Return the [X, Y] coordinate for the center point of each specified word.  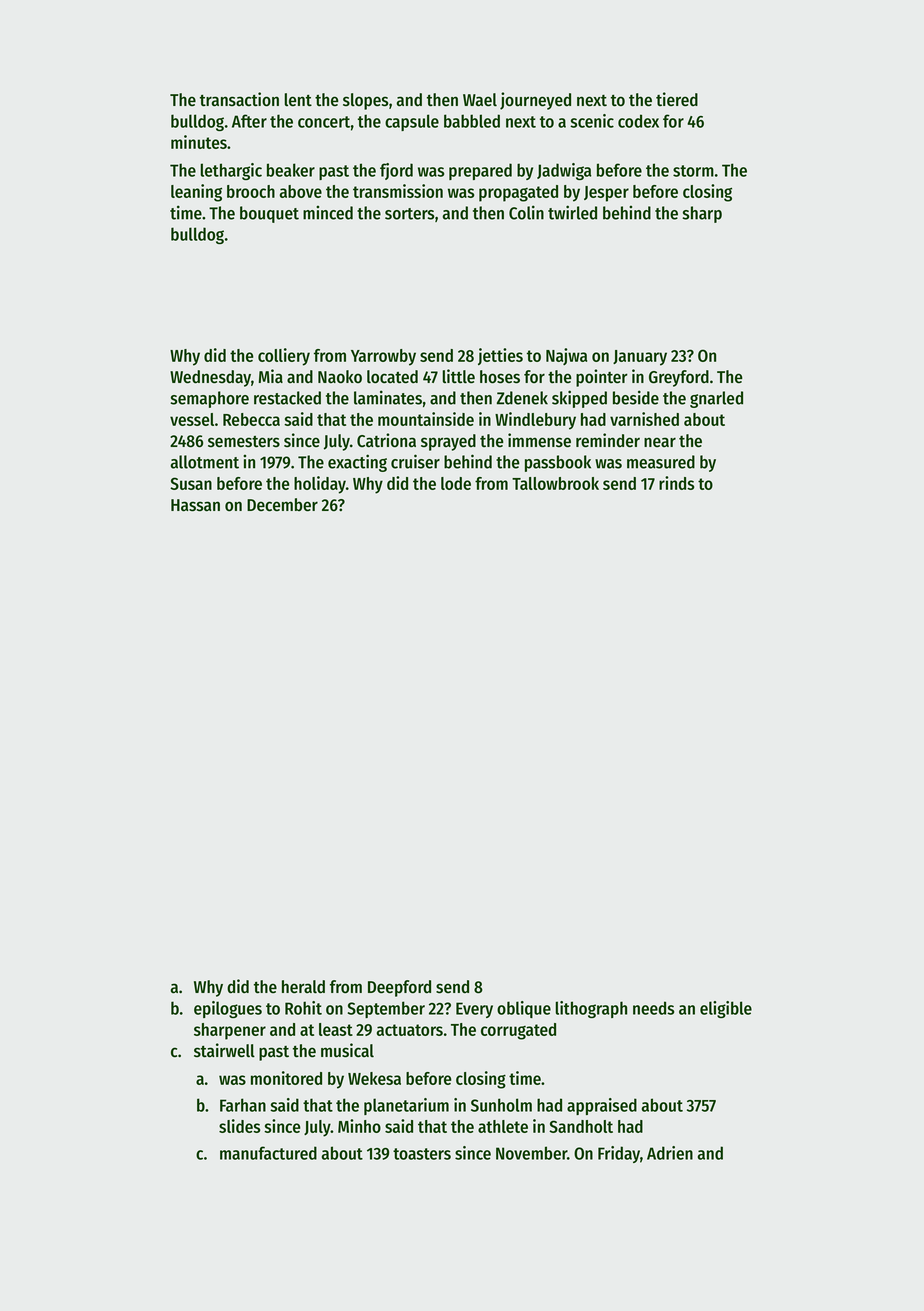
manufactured [268, 1153]
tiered [677, 99]
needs [653, 1008]
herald [303, 987]
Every [474, 1010]
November [531, 1153]
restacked [287, 398]
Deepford [399, 988]
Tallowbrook [555, 483]
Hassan [195, 505]
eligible [726, 1009]
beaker [291, 170]
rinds [676, 483]
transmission [398, 191]
